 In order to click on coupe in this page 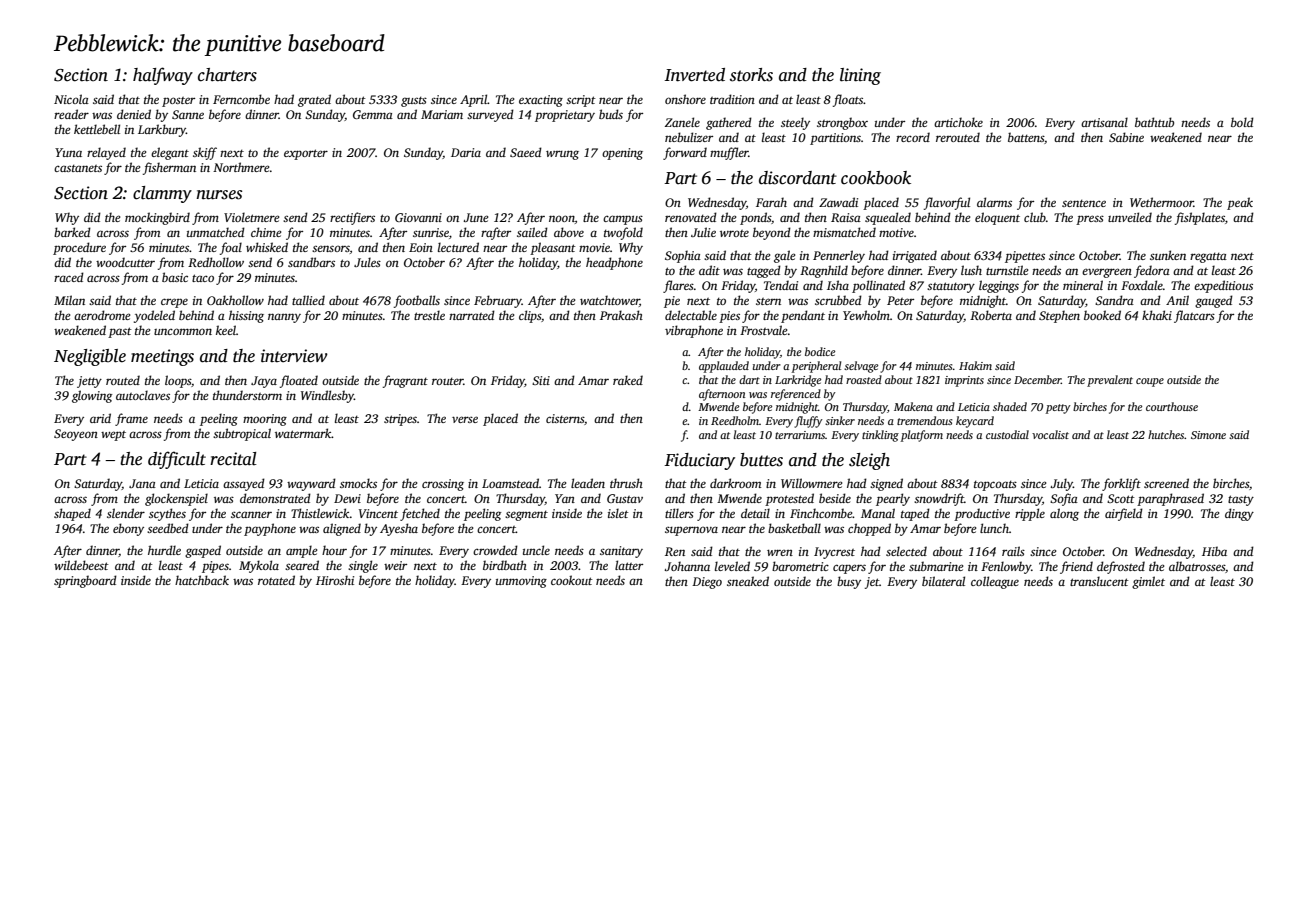, I will do `click(1150, 382)`.
